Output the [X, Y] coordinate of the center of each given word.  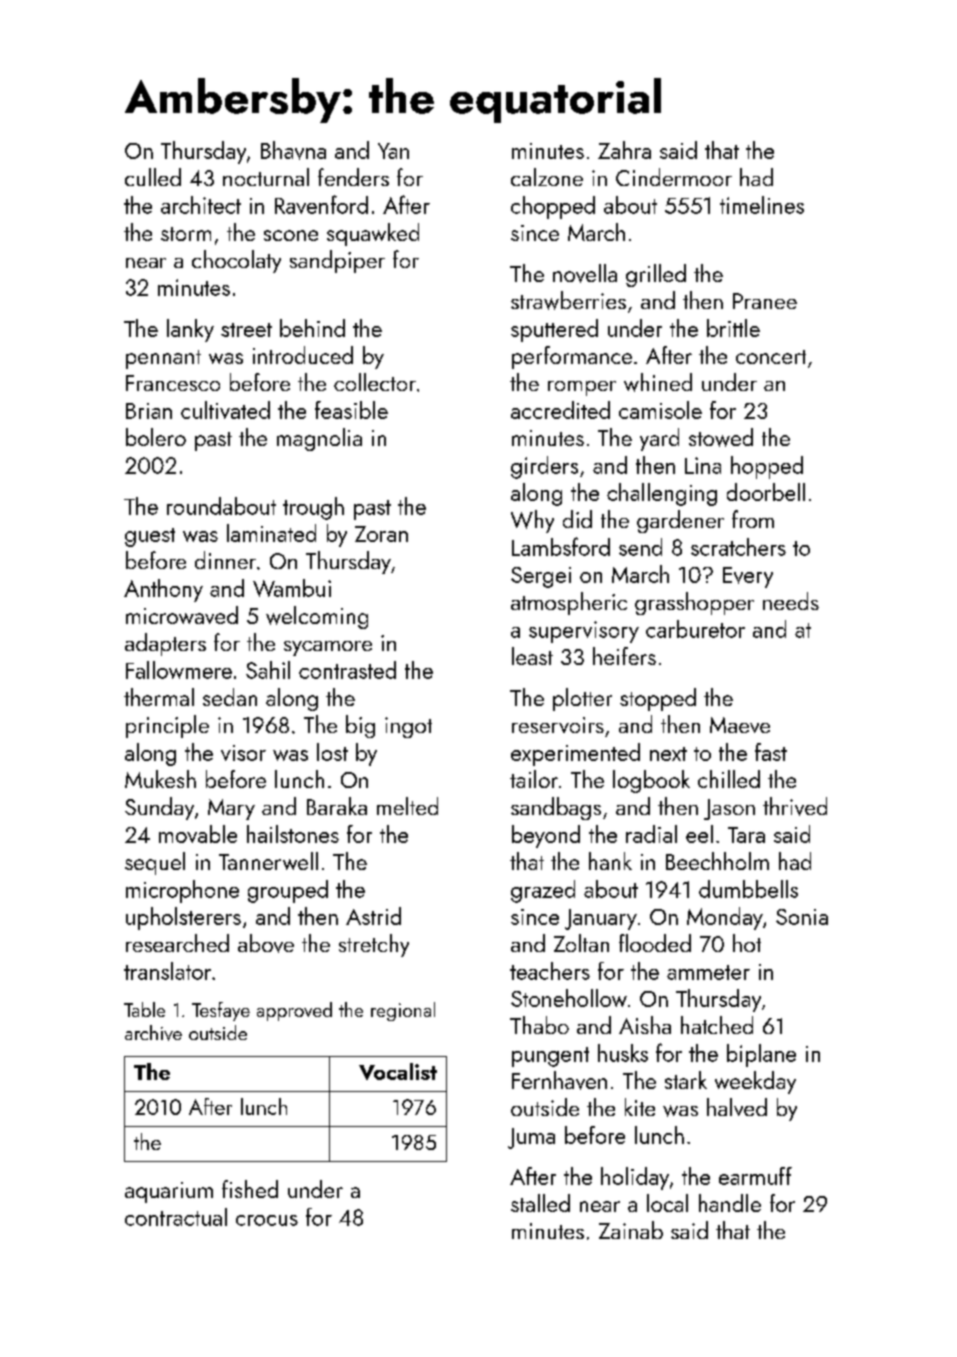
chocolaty [236, 261]
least [532, 656]
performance [572, 357]
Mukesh [160, 779]
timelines [762, 205]
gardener [680, 521]
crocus [267, 1220]
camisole [660, 410]
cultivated [225, 410]
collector [375, 382]
